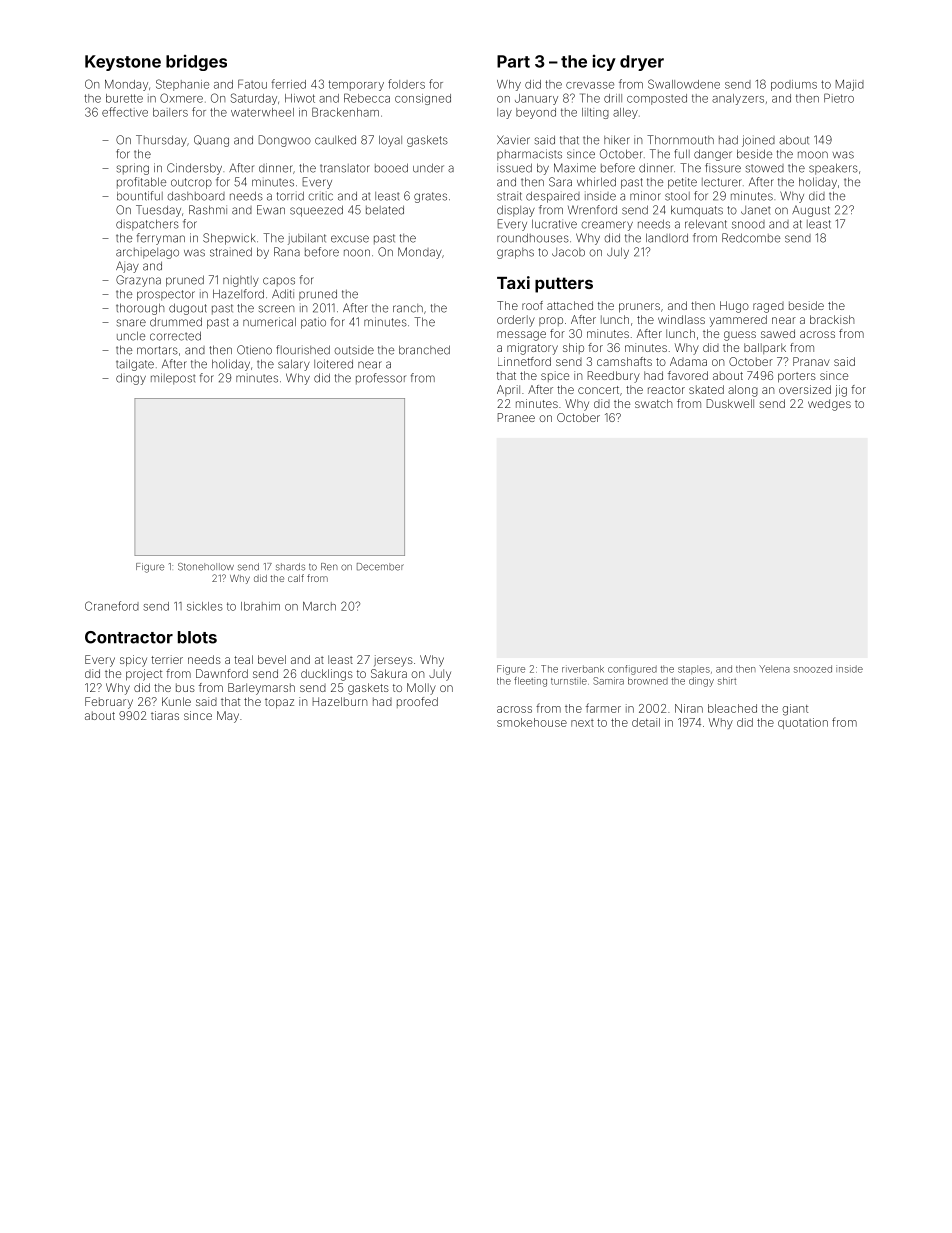 This page has width=952, height=1233. I want to click on December, so click(380, 567).
